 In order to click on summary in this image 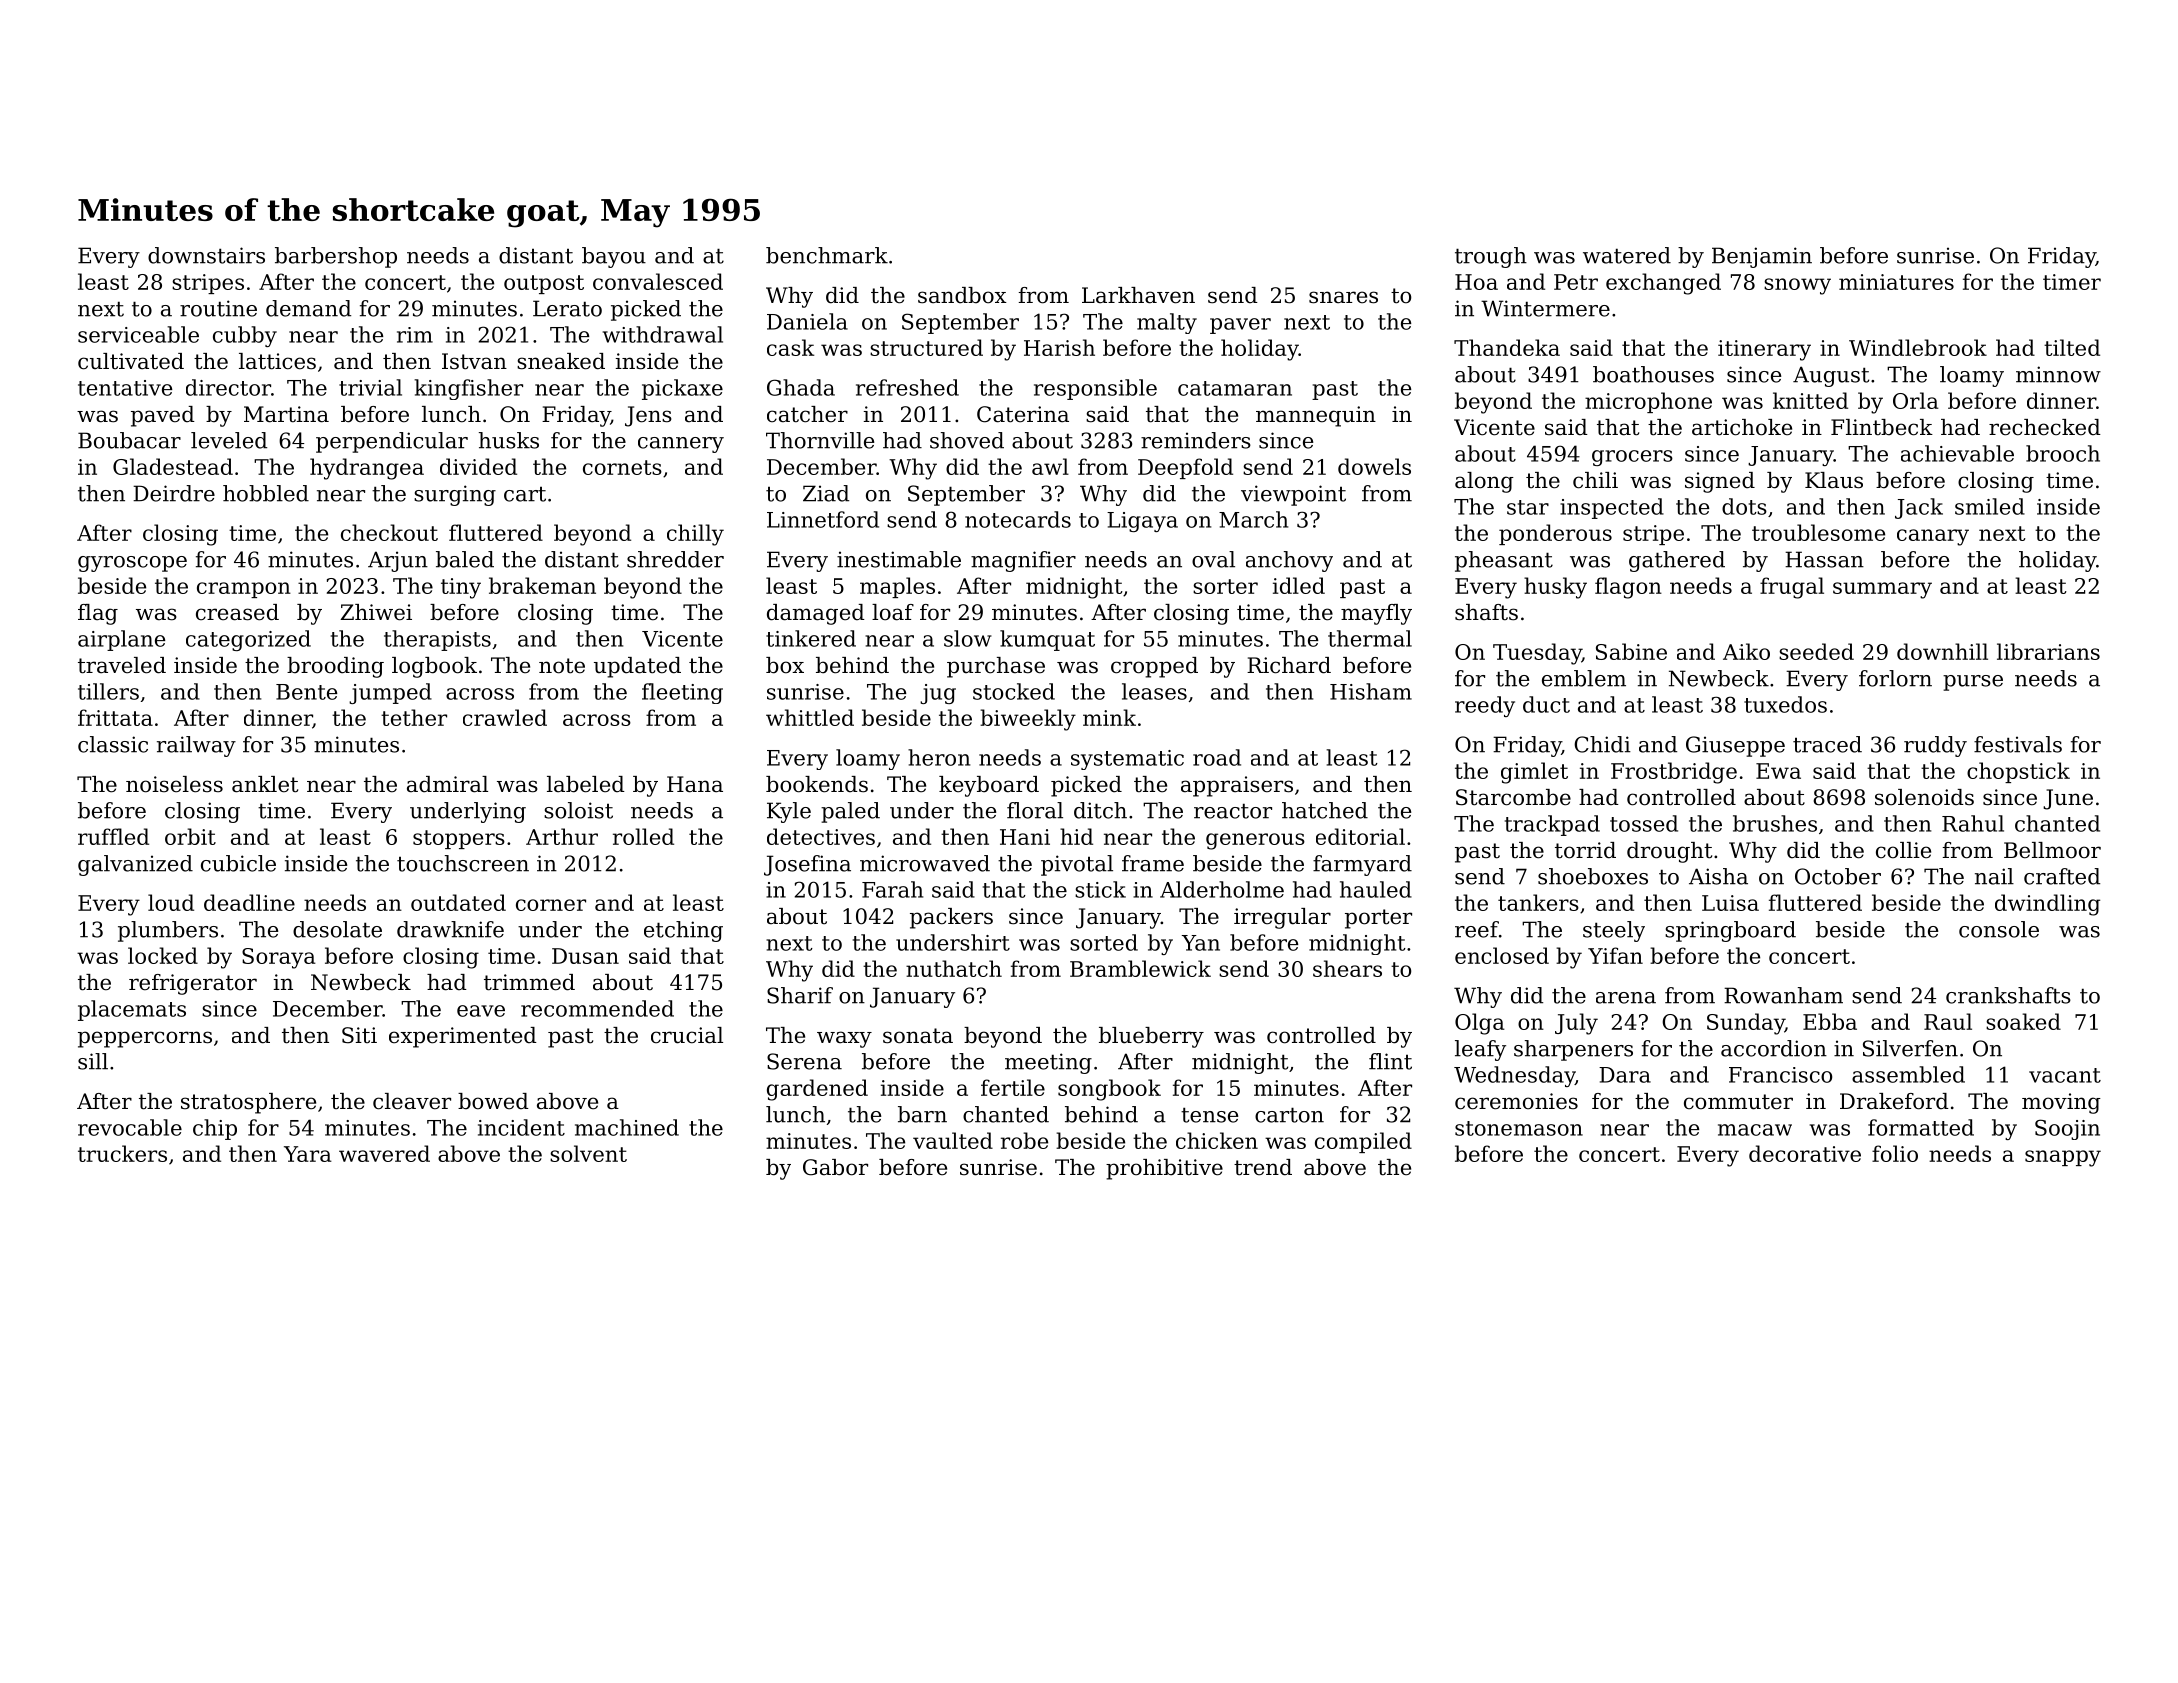, I will do `click(1882, 590)`.
